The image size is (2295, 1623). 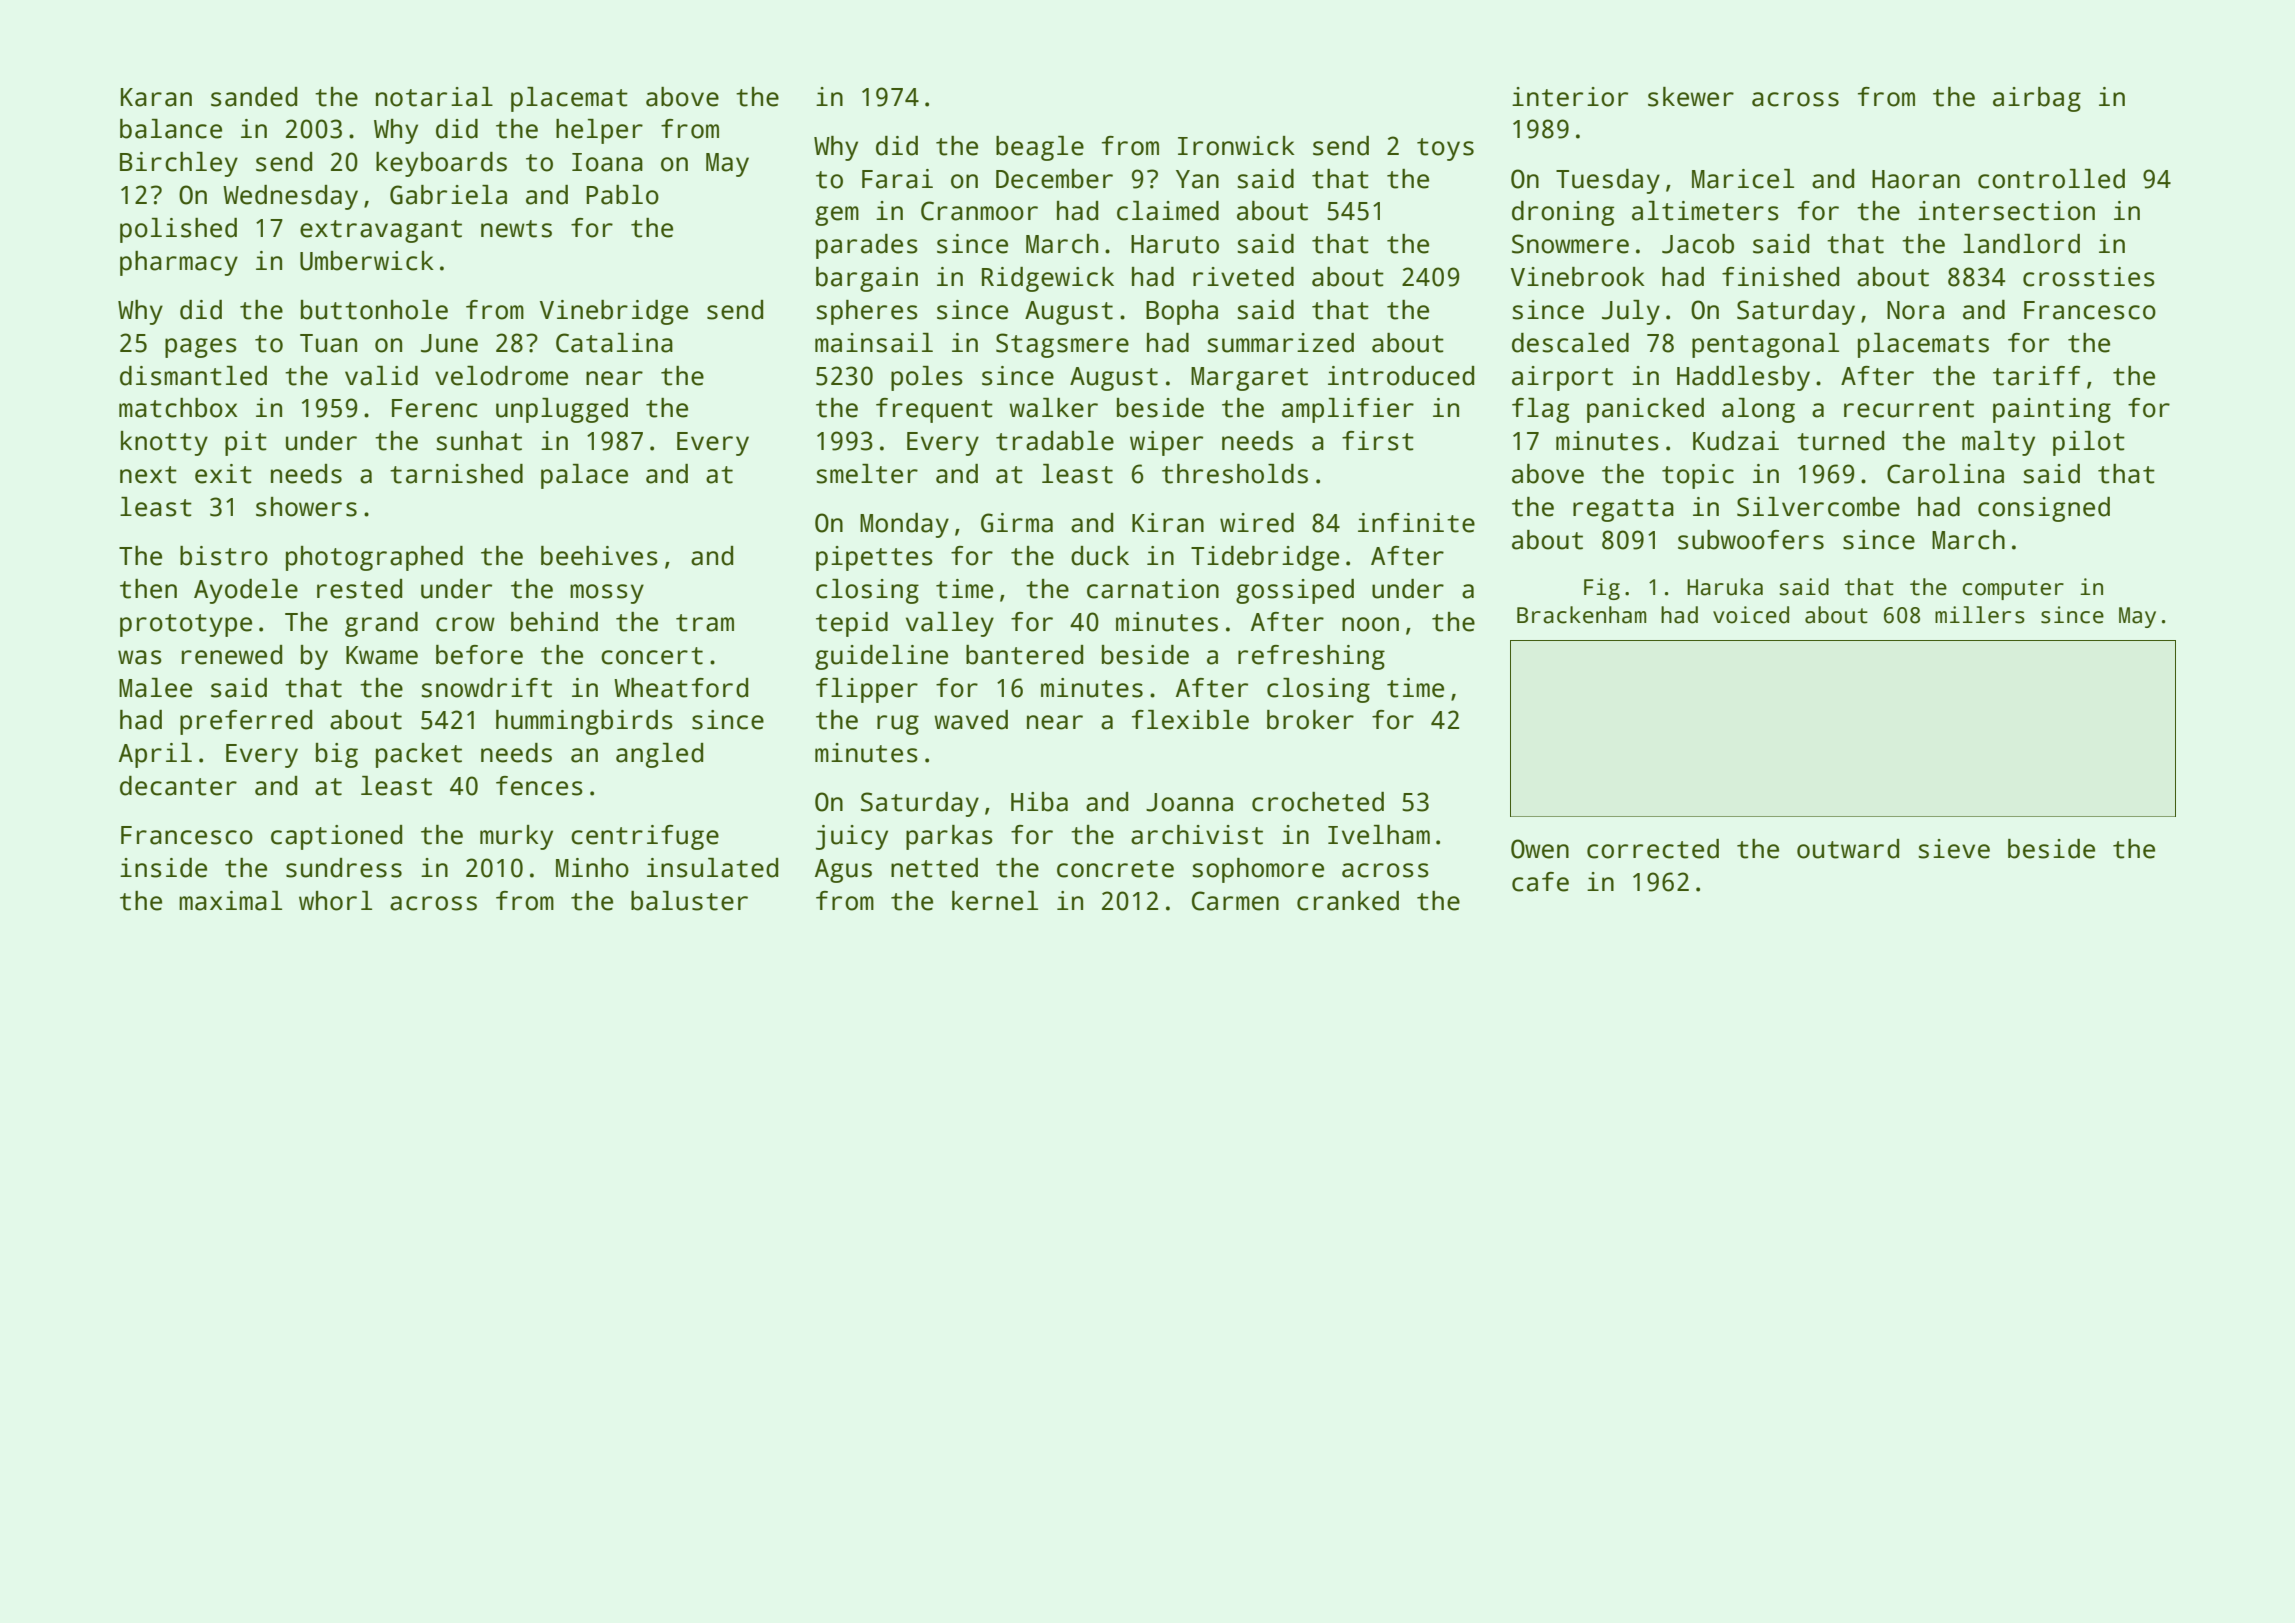 What do you see at coordinates (335, 901) in the document?
I see `whorl` at bounding box center [335, 901].
